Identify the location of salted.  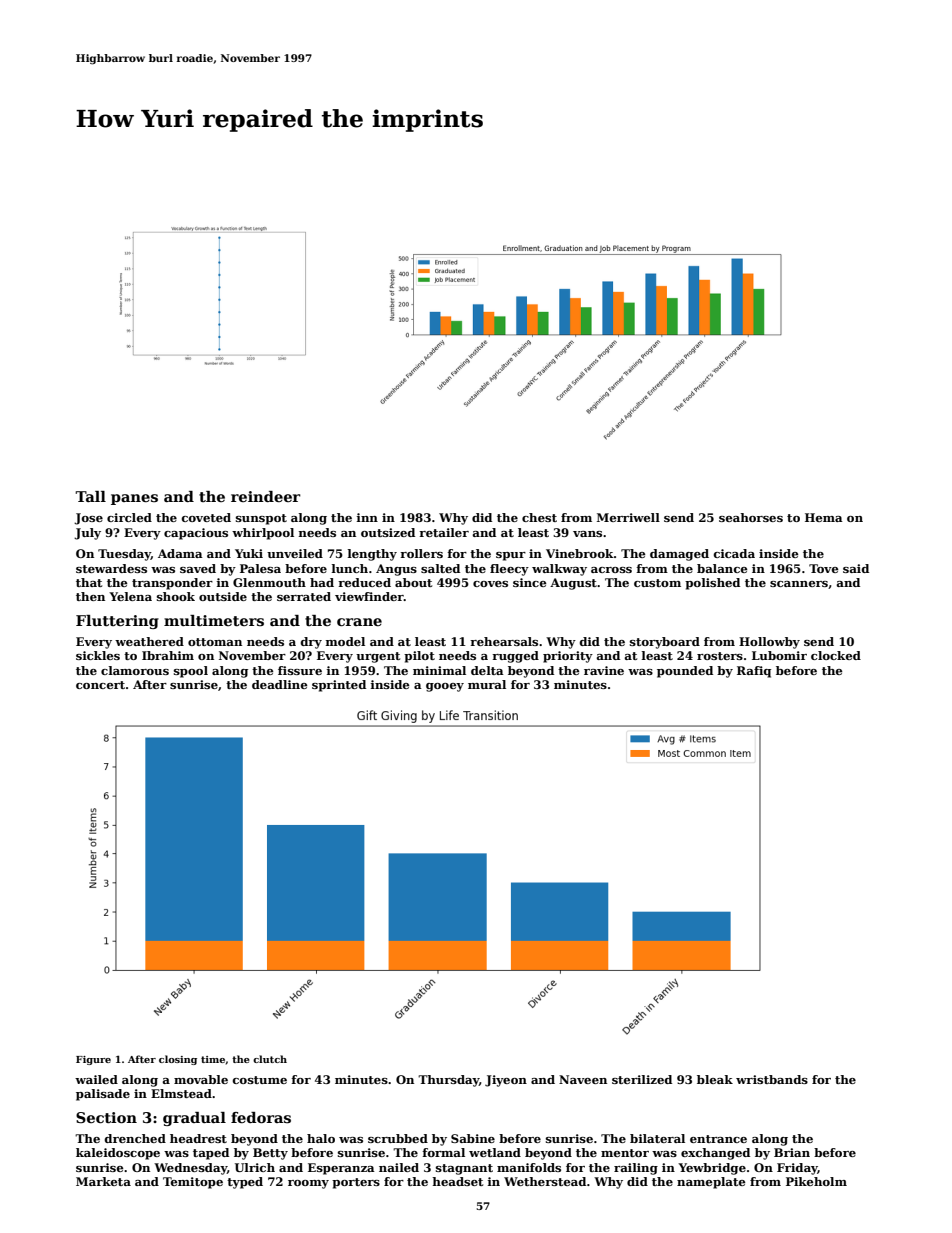
(440, 568).
